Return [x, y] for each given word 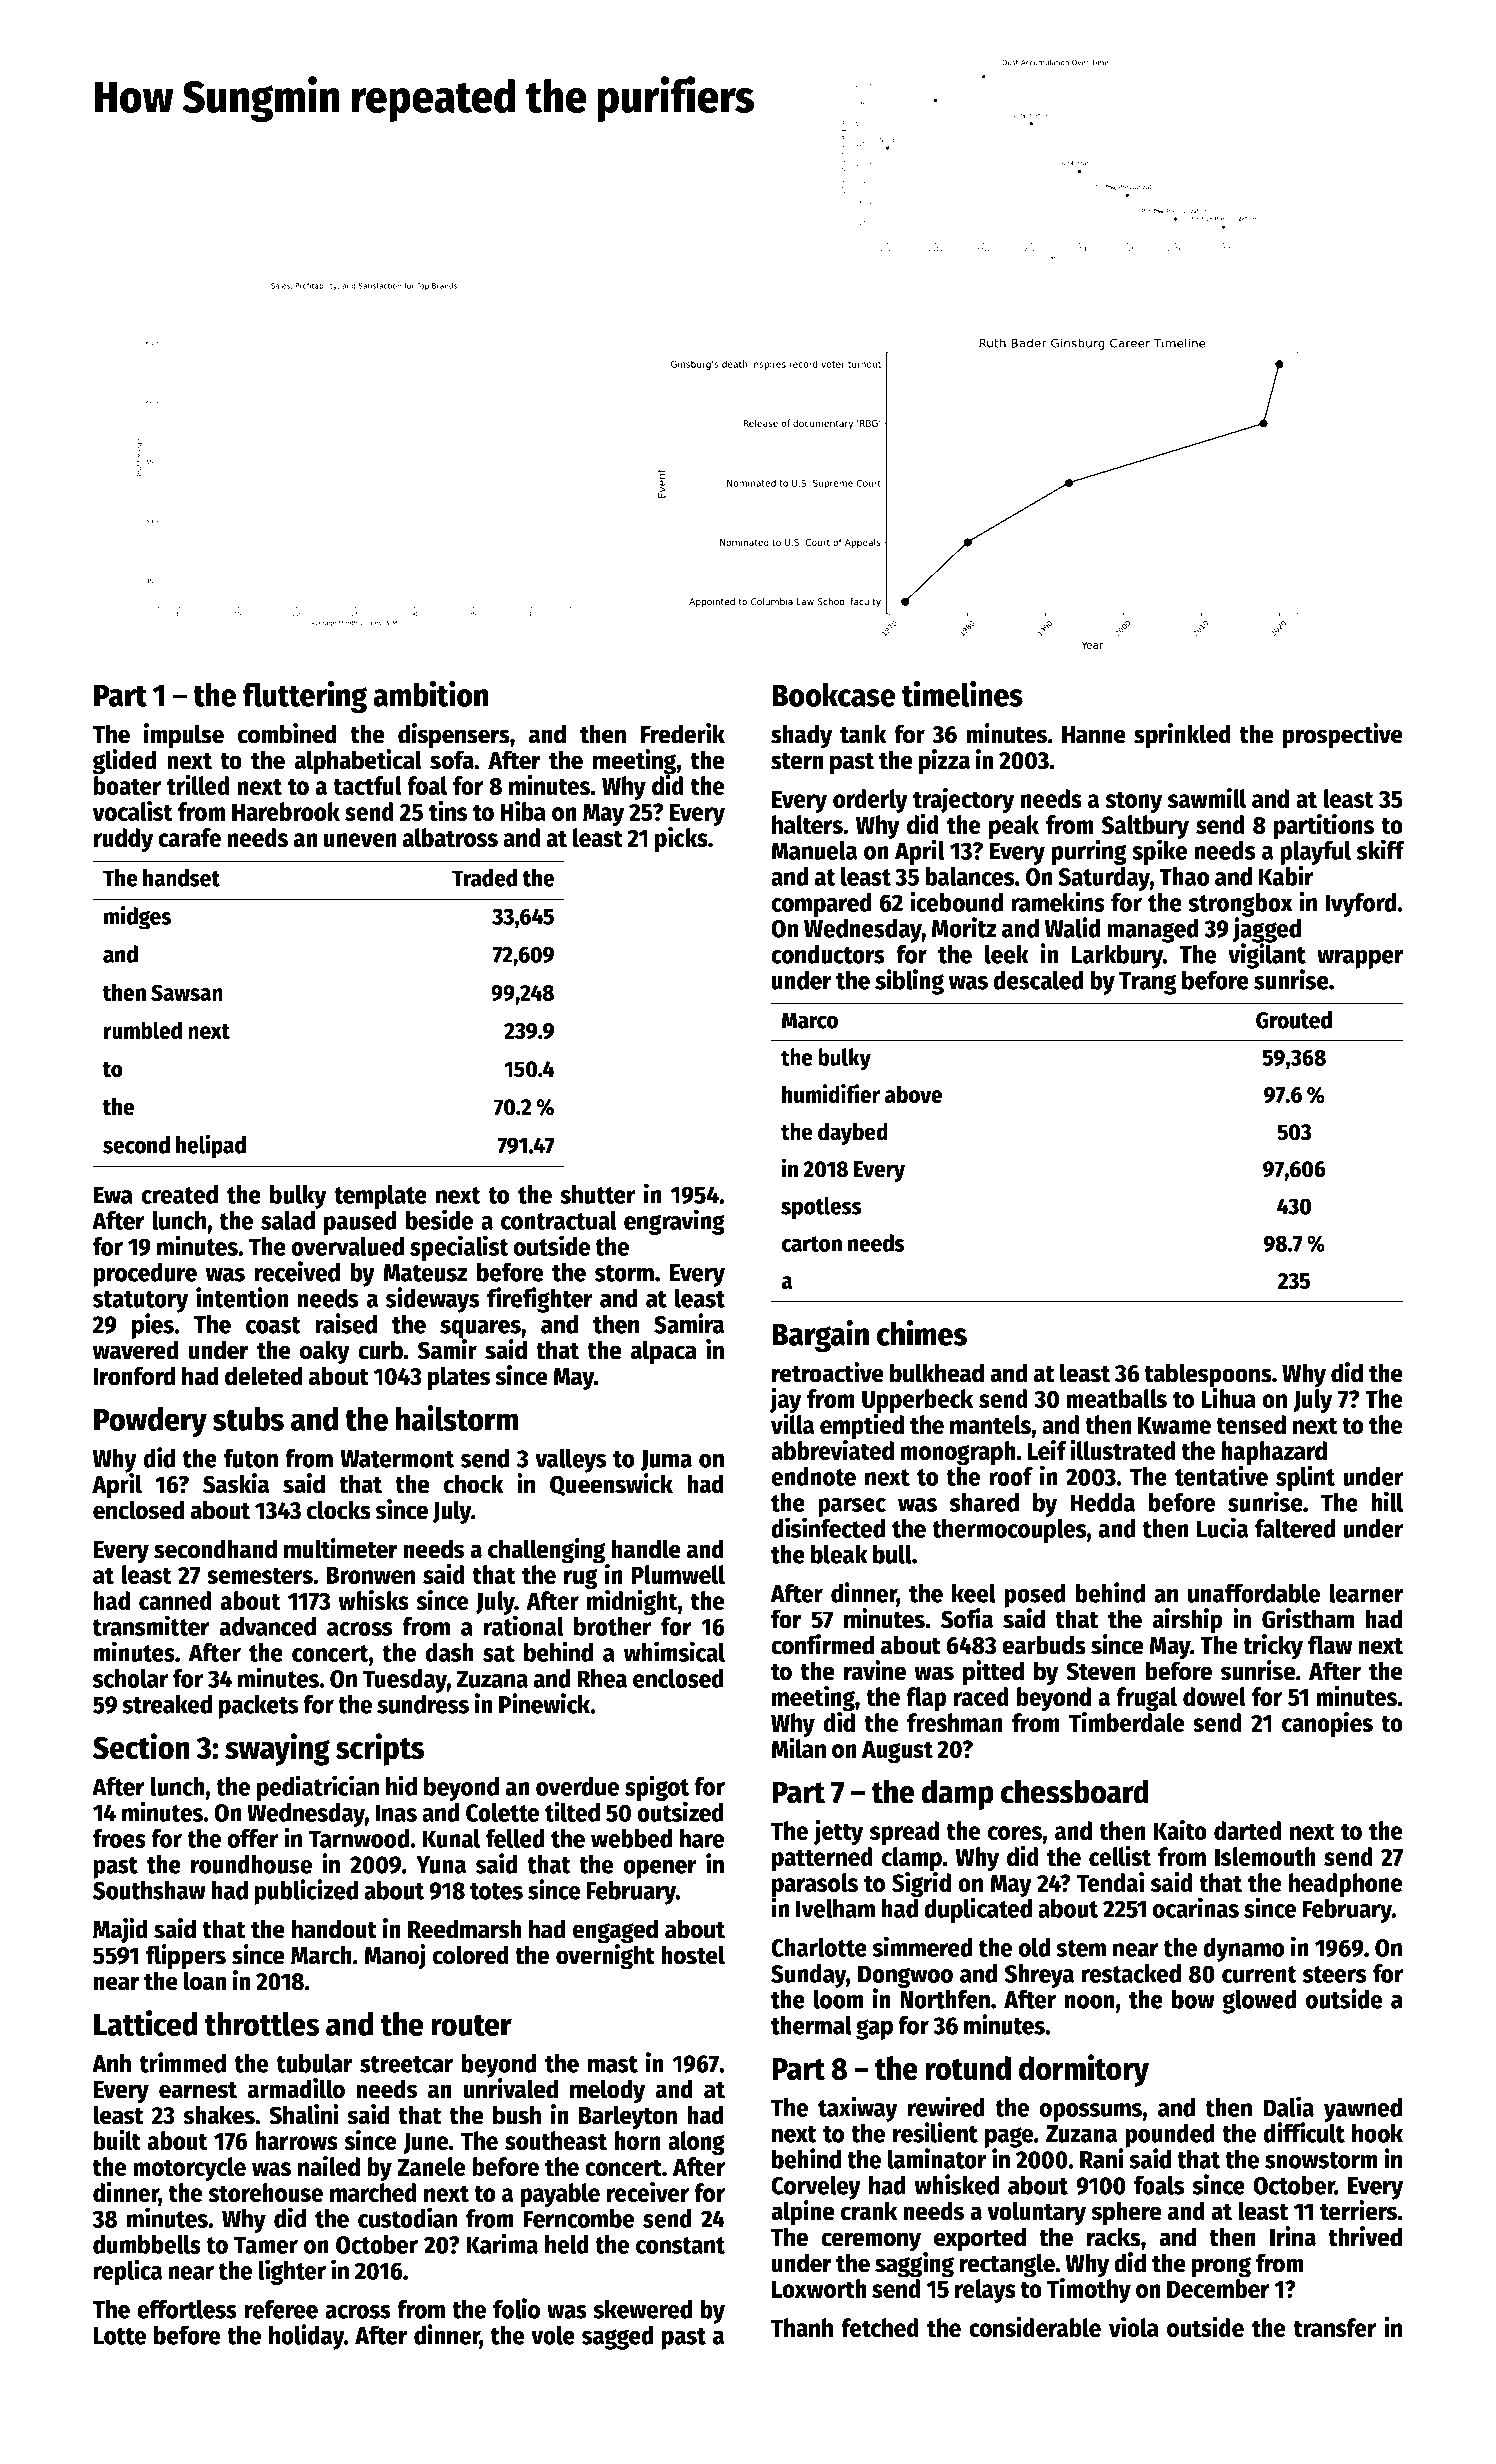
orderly [870, 801]
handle [646, 1549]
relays [985, 2291]
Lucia [1222, 1527]
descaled [1038, 980]
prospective [1342, 736]
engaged [615, 1931]
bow [1193, 1999]
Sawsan [187, 993]
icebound [956, 901]
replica [127, 2272]
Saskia [236, 1483]
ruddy [123, 840]
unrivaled [510, 2088]
